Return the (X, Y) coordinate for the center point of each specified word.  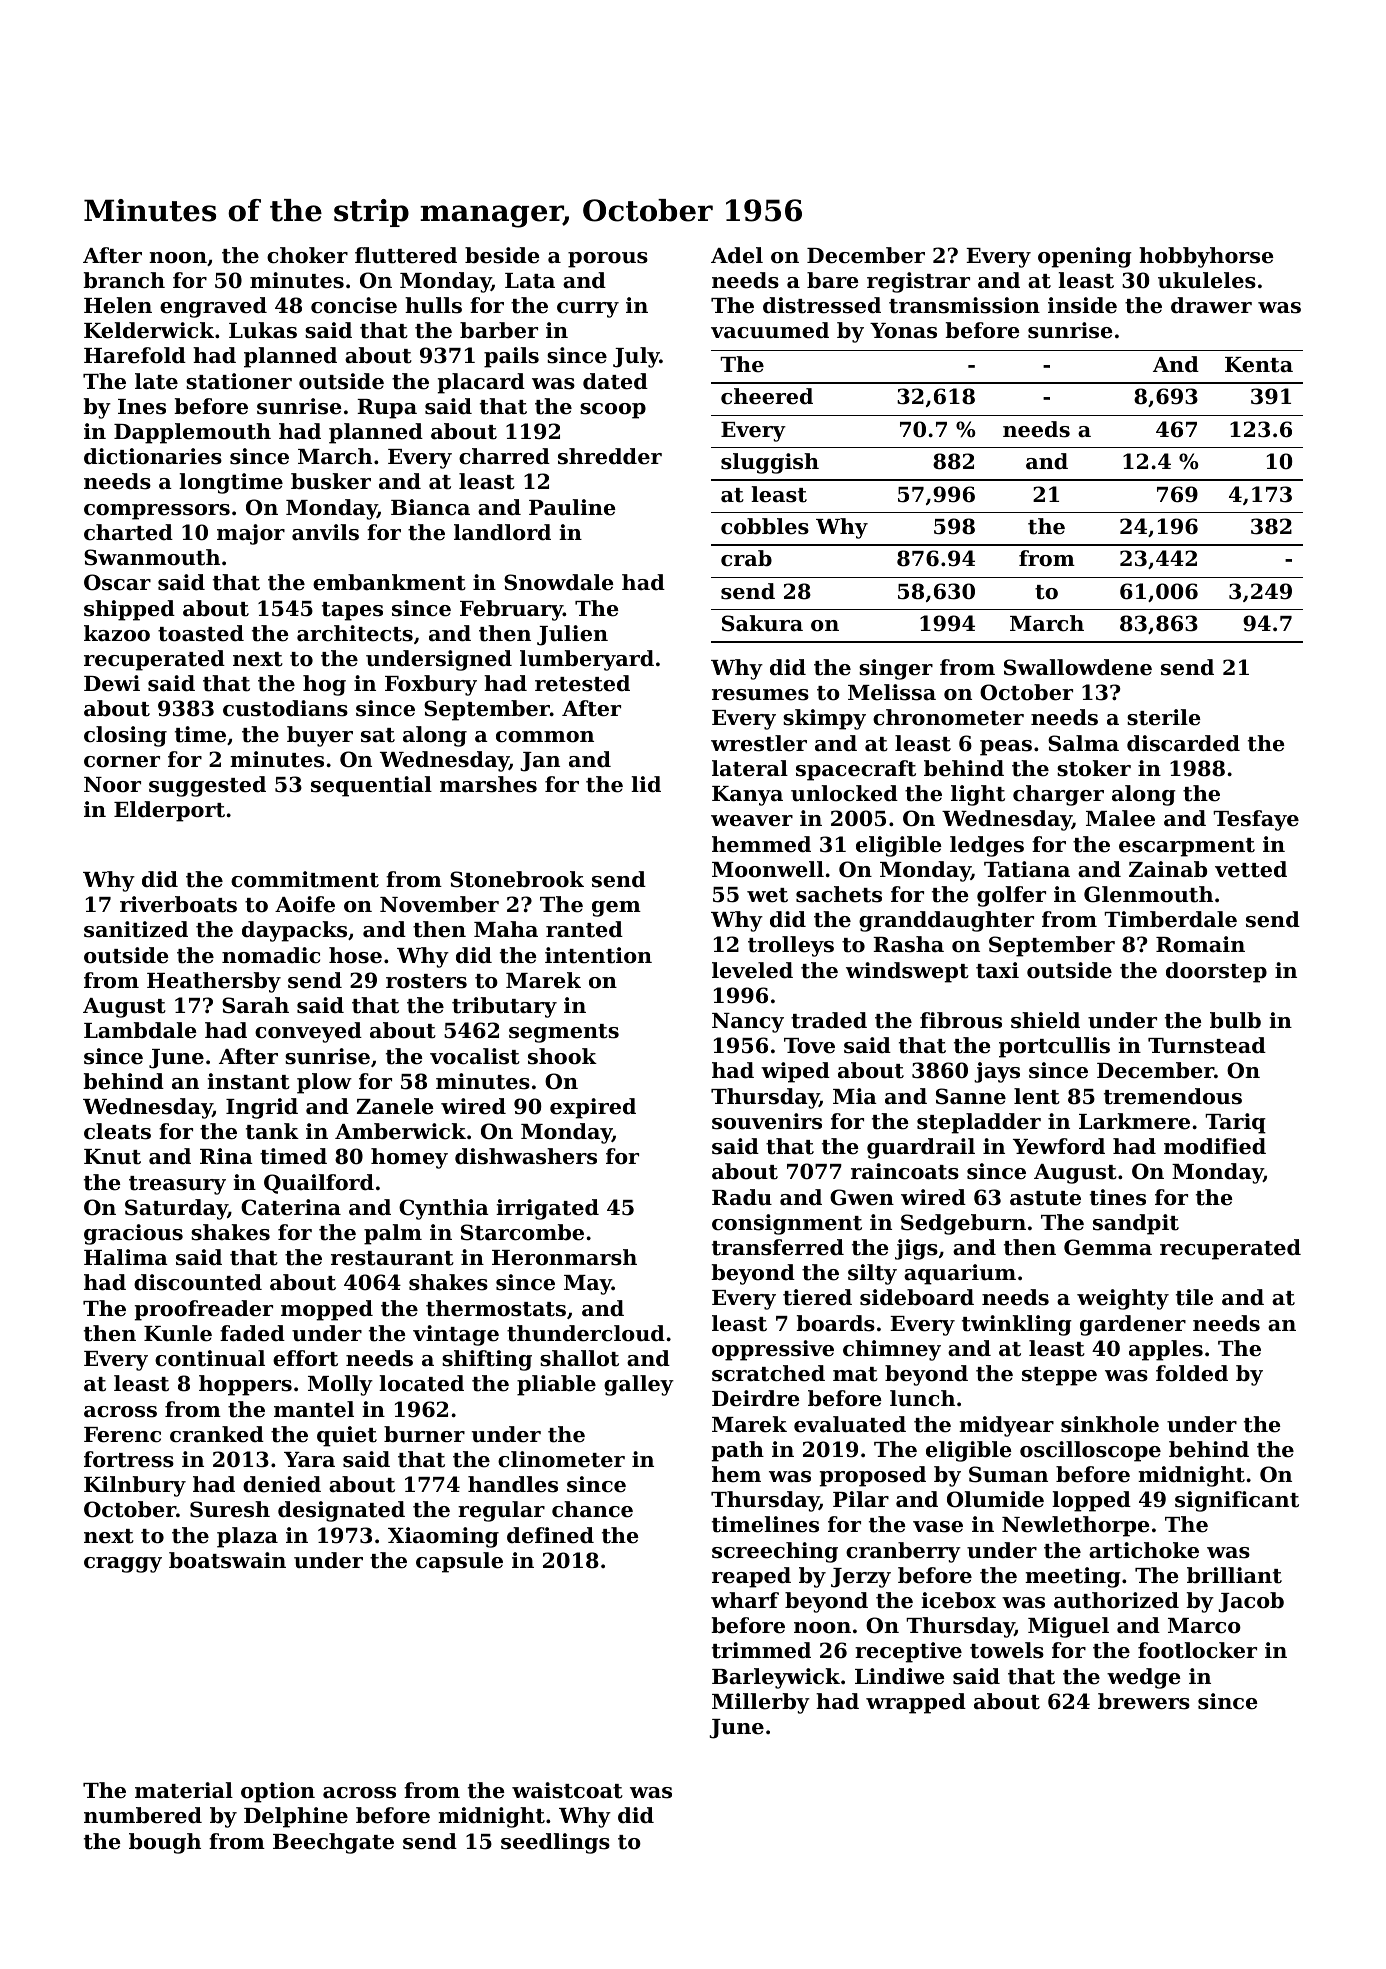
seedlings (555, 1843)
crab (746, 558)
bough (165, 1843)
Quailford (319, 1184)
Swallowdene (1078, 667)
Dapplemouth (192, 433)
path (738, 1451)
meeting (1073, 1577)
